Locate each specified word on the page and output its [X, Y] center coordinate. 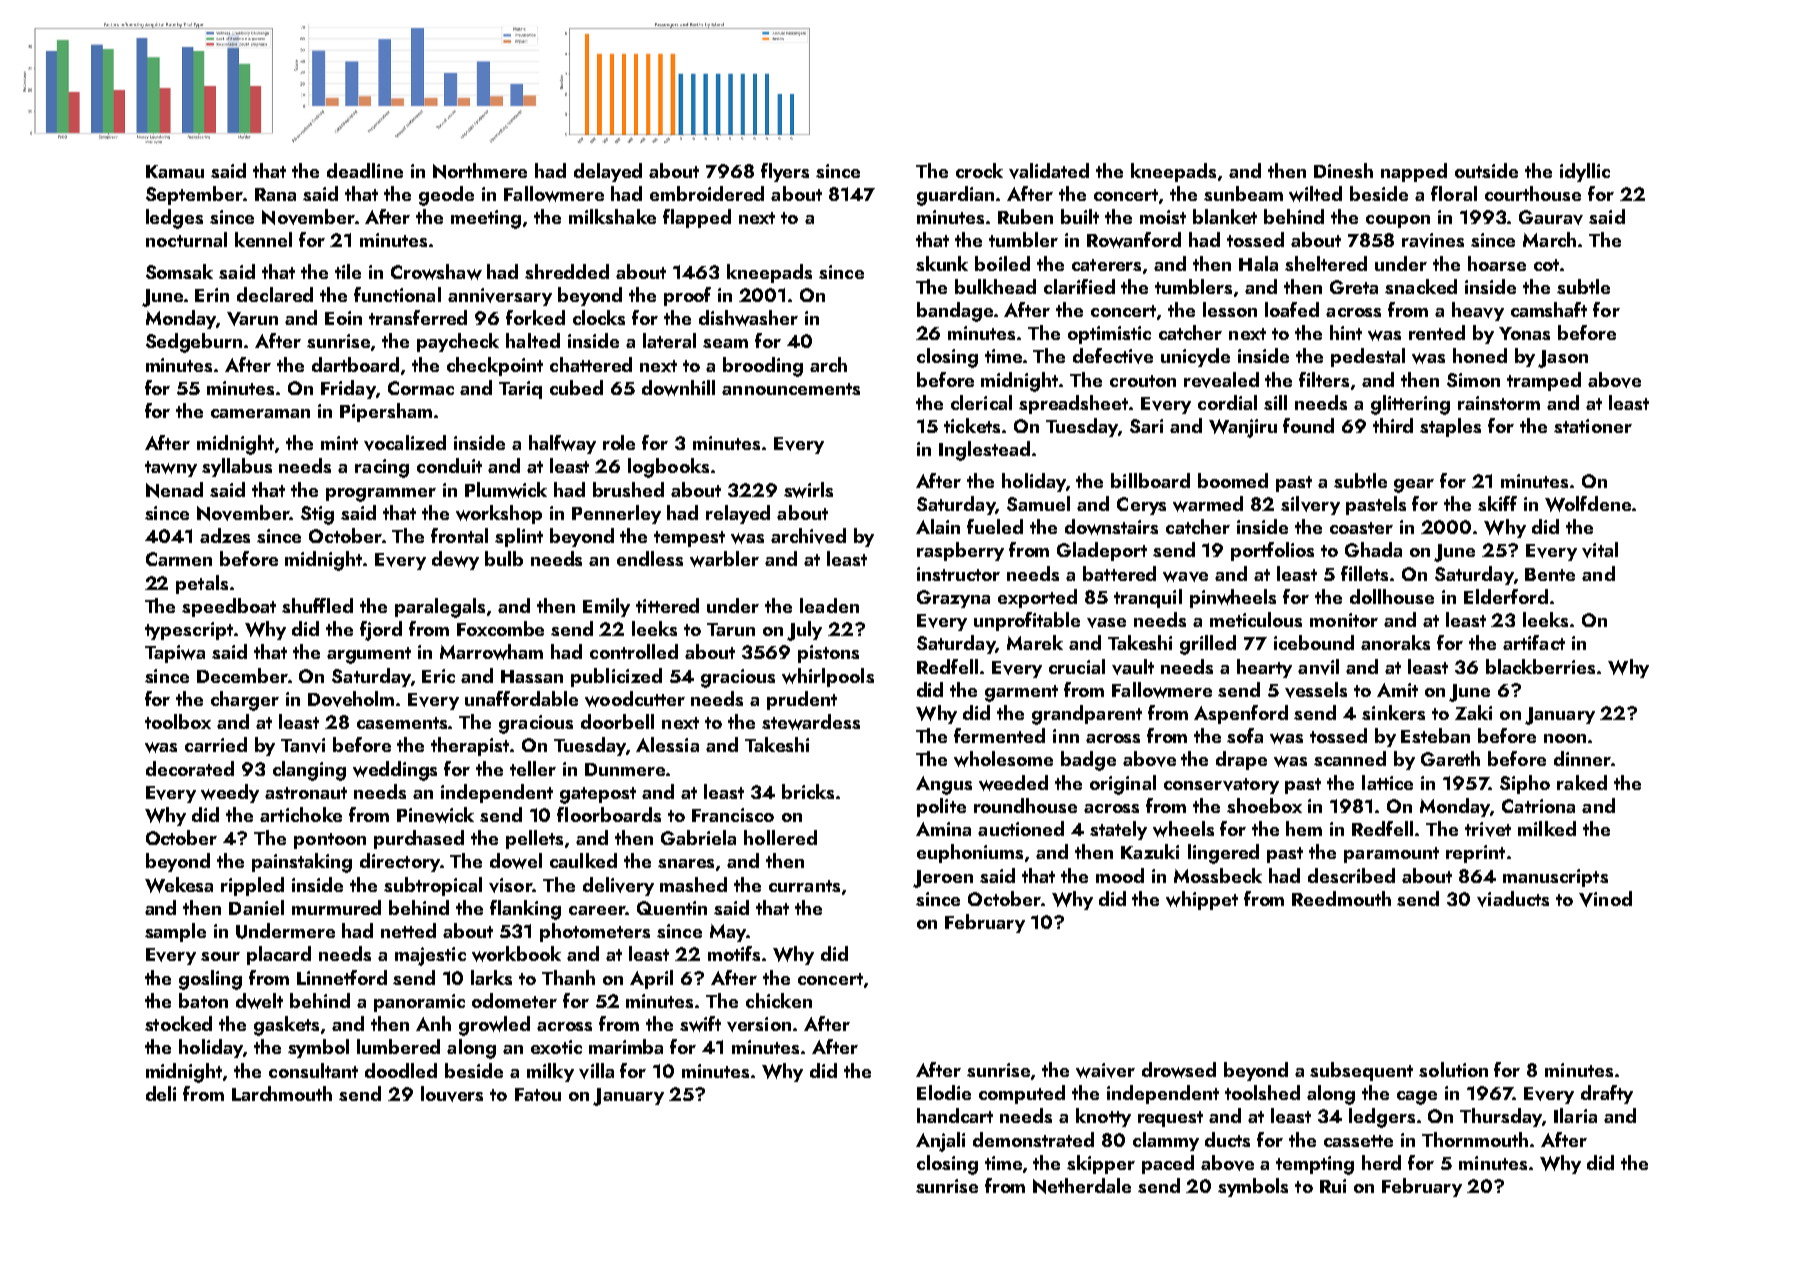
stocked [178, 1023]
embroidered [707, 193]
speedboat [229, 607]
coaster [1361, 528]
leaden [829, 605]
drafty [1607, 1094]
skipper [1101, 1164]
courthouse [1533, 193]
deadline [365, 170]
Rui [1333, 1186]
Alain [938, 526]
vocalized [405, 443]
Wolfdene [1588, 504]
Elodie [944, 1092]
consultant [313, 1070]
